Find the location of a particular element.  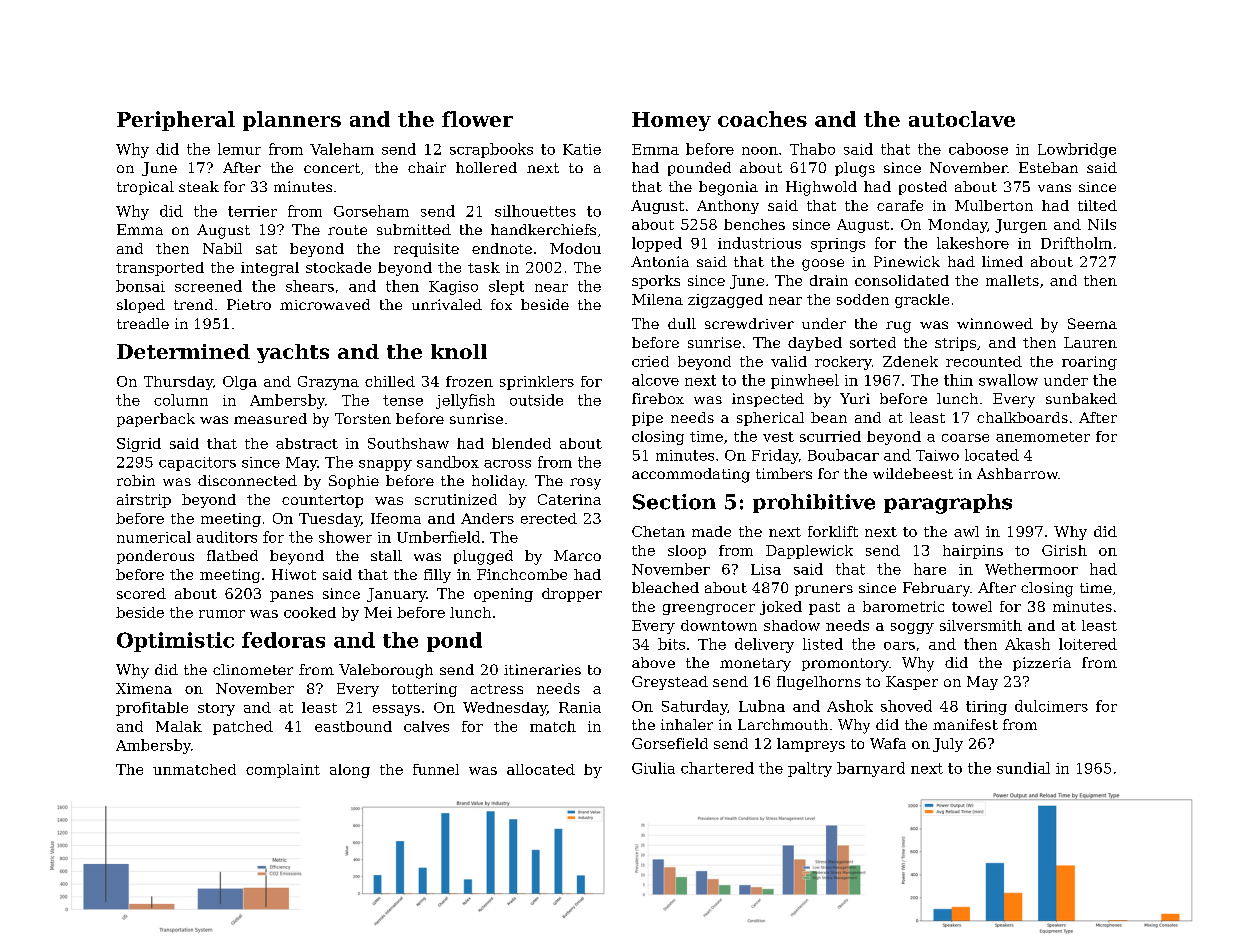

Wafa is located at coordinates (888, 743).
